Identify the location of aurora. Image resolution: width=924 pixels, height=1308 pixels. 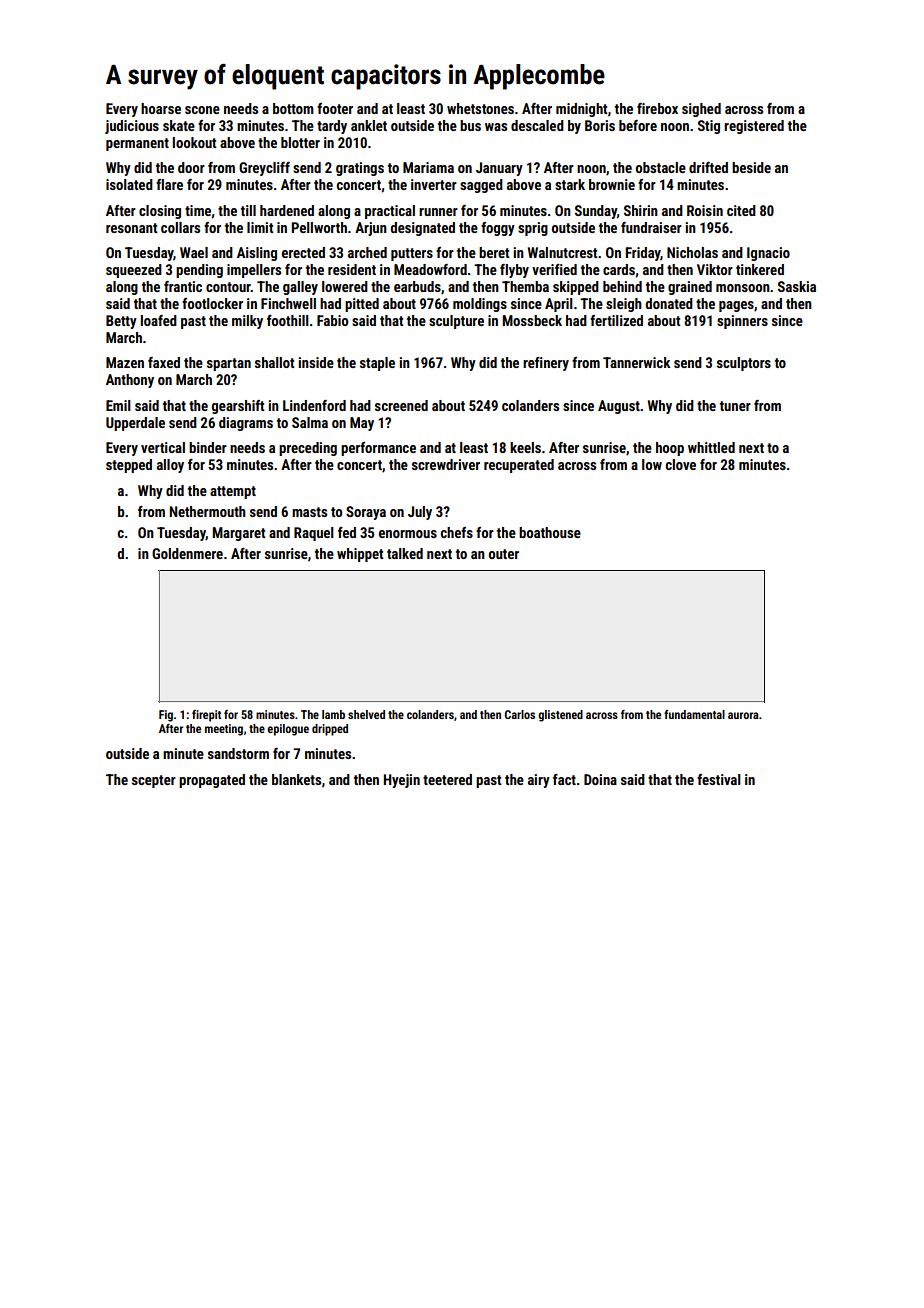
(743, 715).
